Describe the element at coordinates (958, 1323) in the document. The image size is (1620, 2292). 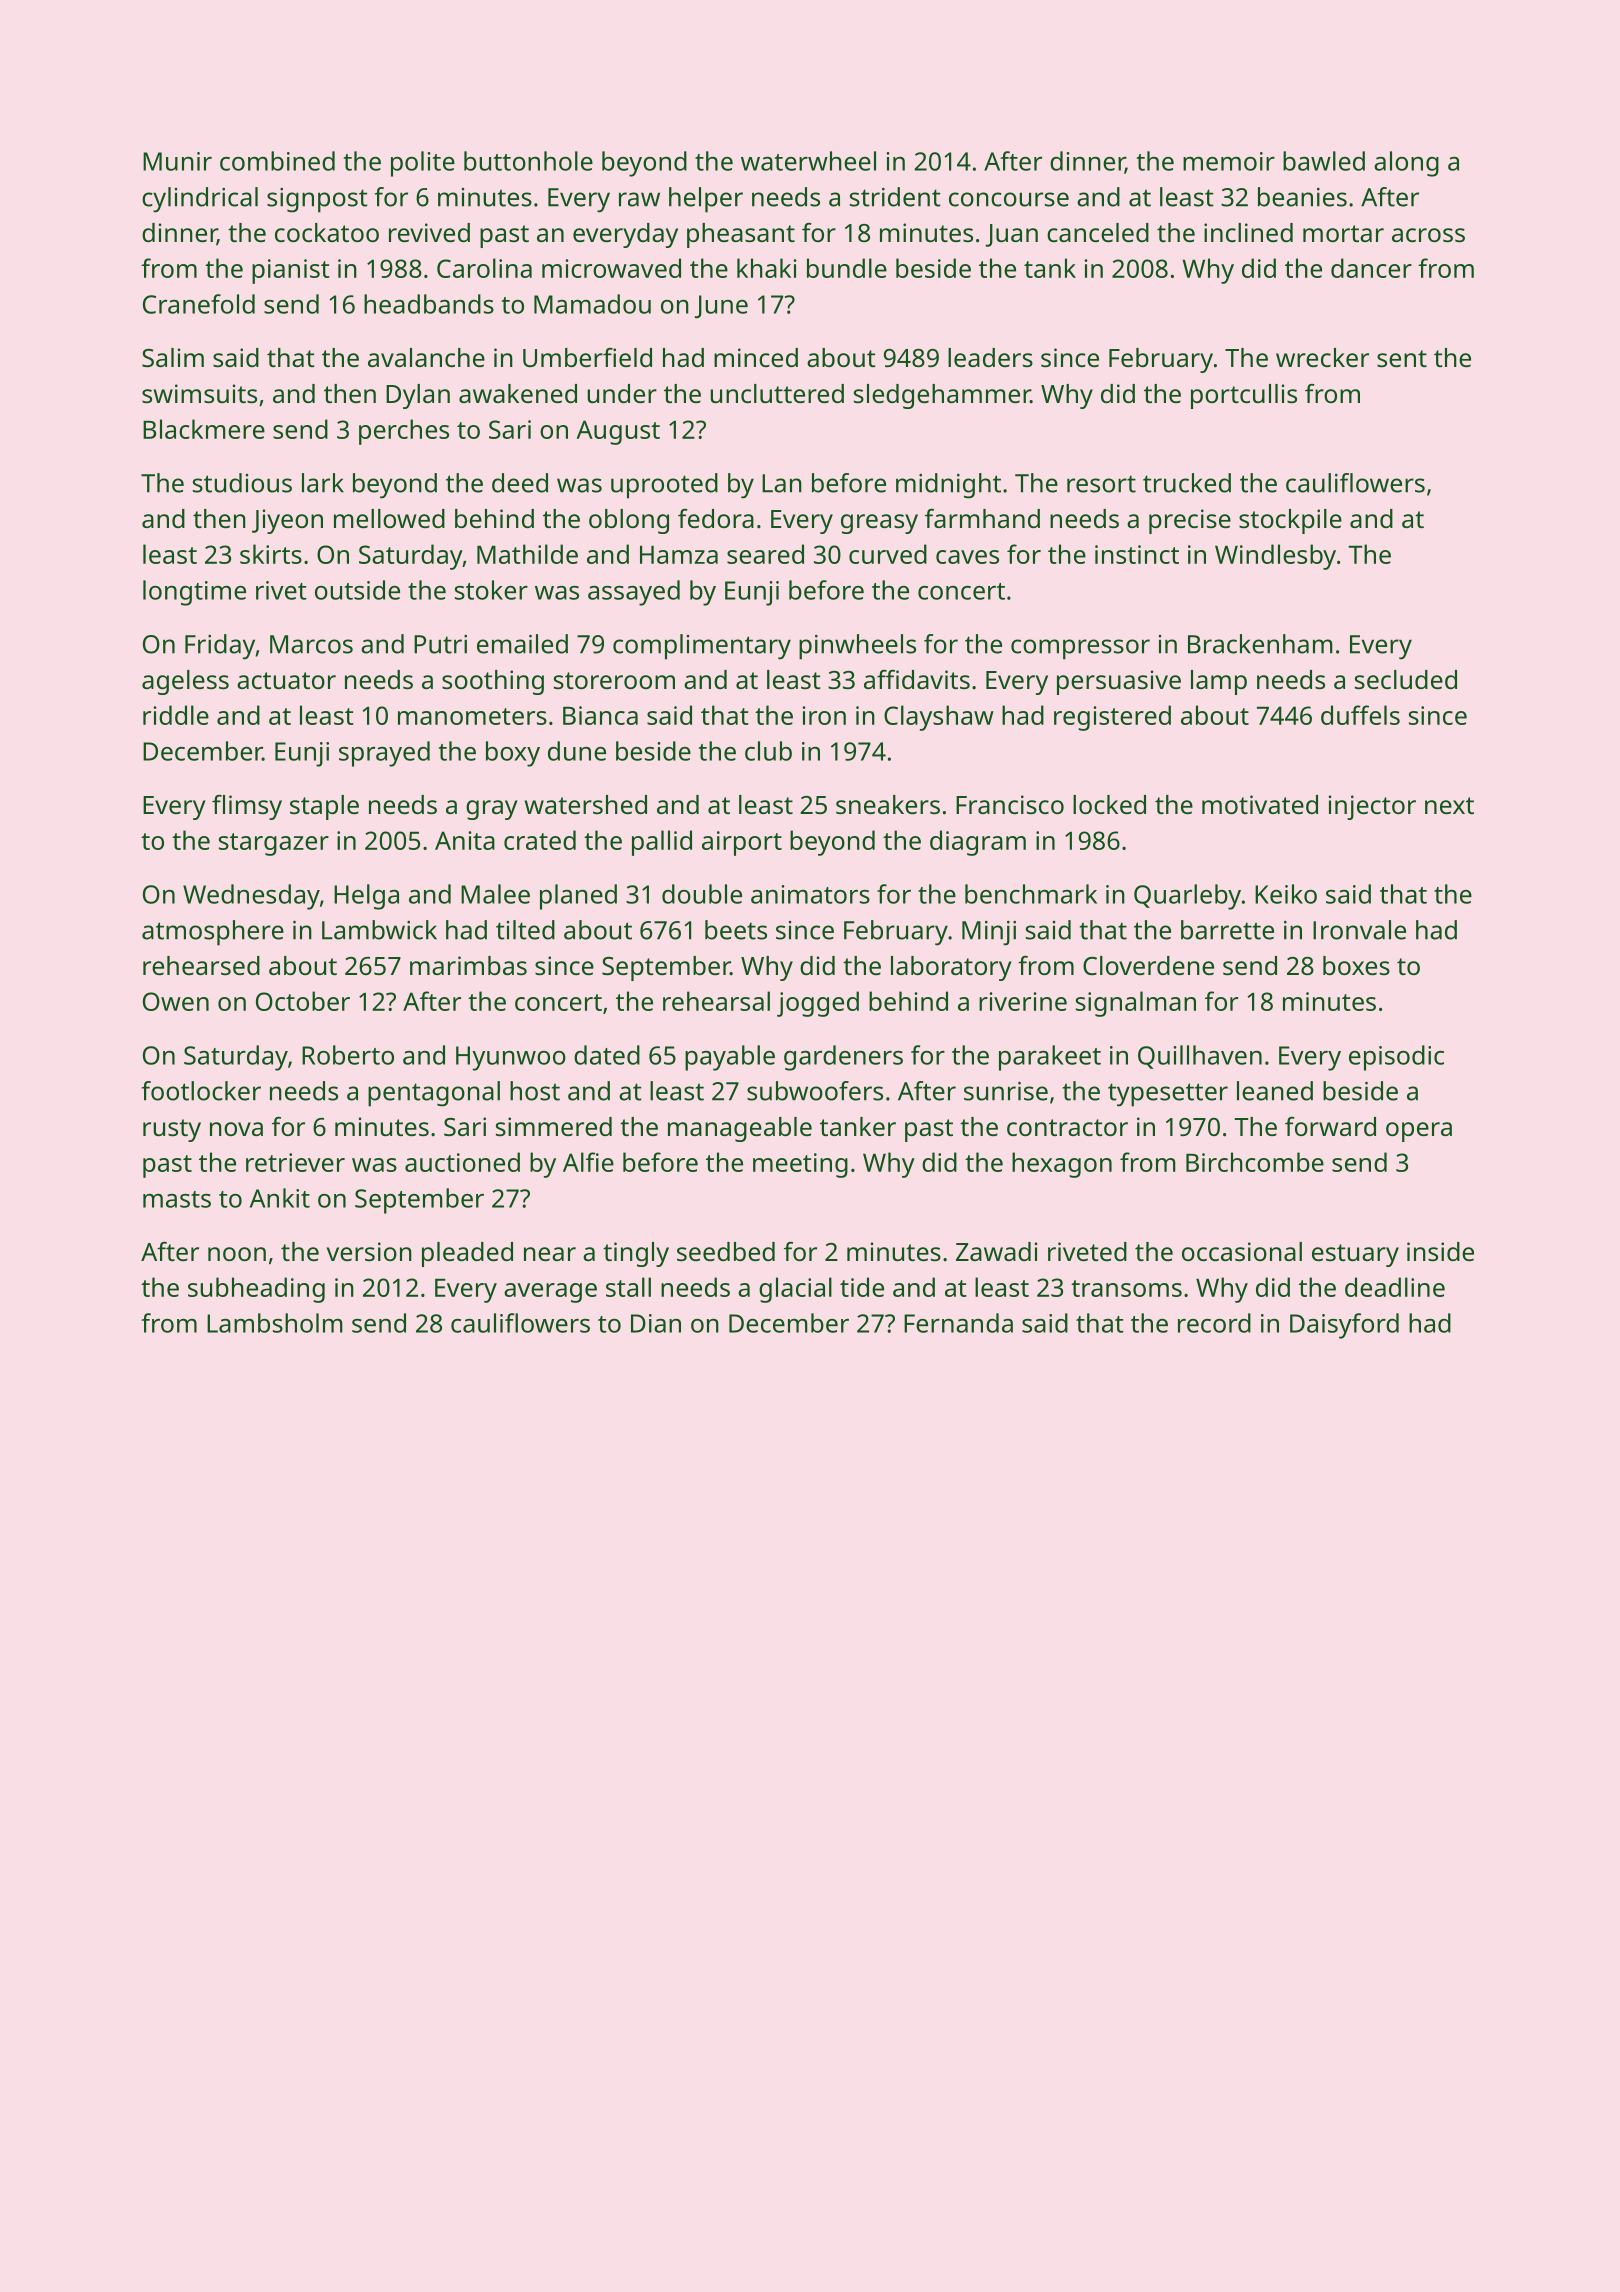
I see `Fernanda` at that location.
